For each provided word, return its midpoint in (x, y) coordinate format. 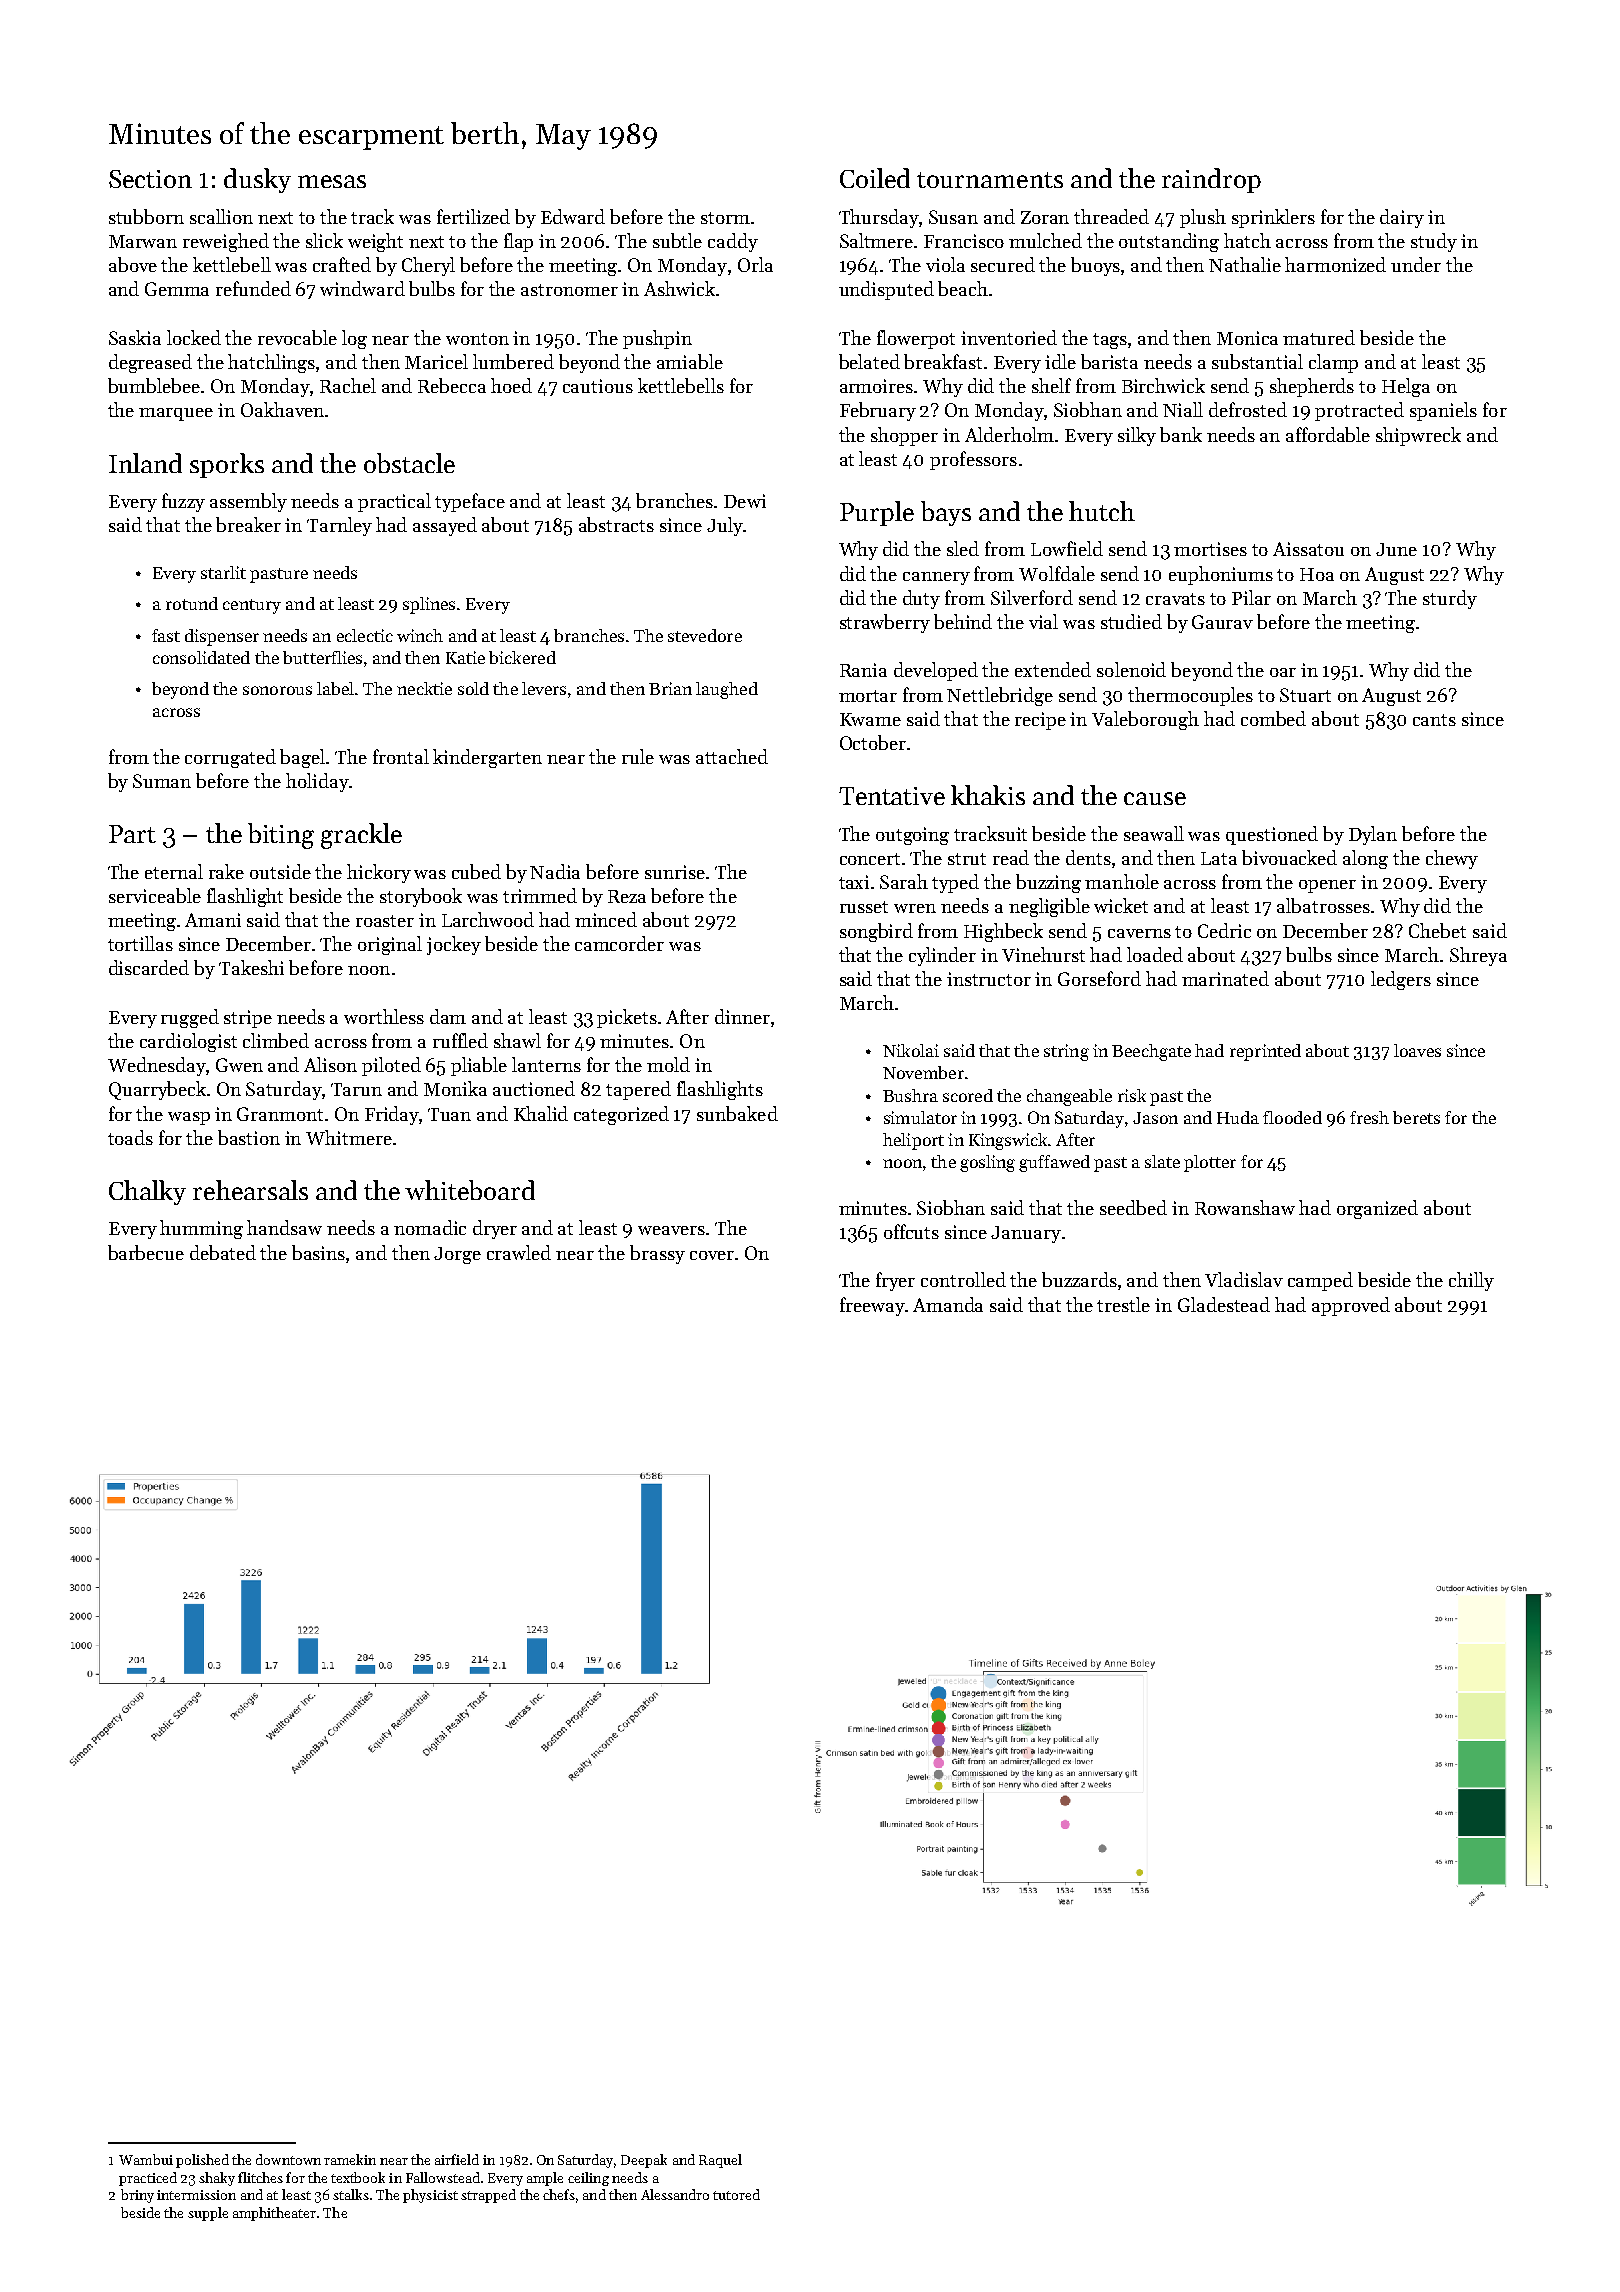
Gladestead (1224, 1304)
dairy (1402, 218)
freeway (872, 1306)
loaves (1417, 1050)
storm (725, 218)
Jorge (457, 1255)
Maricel (436, 361)
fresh (1369, 1117)
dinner (742, 1016)
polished (202, 2161)
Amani (213, 920)
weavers (671, 1230)
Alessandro (675, 2194)
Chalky (147, 1192)
